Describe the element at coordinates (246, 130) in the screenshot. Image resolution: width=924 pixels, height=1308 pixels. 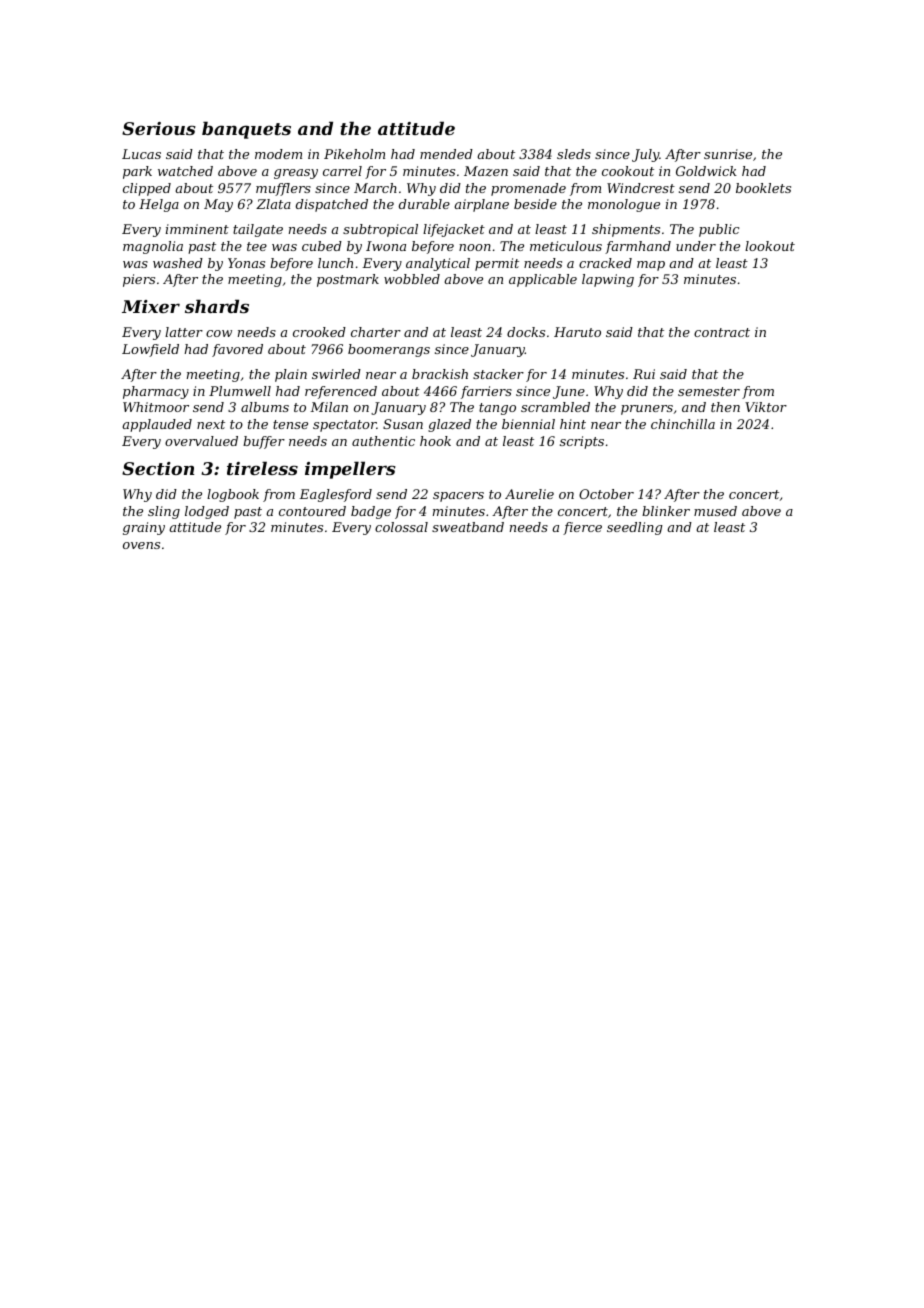
I see `banquets` at that location.
